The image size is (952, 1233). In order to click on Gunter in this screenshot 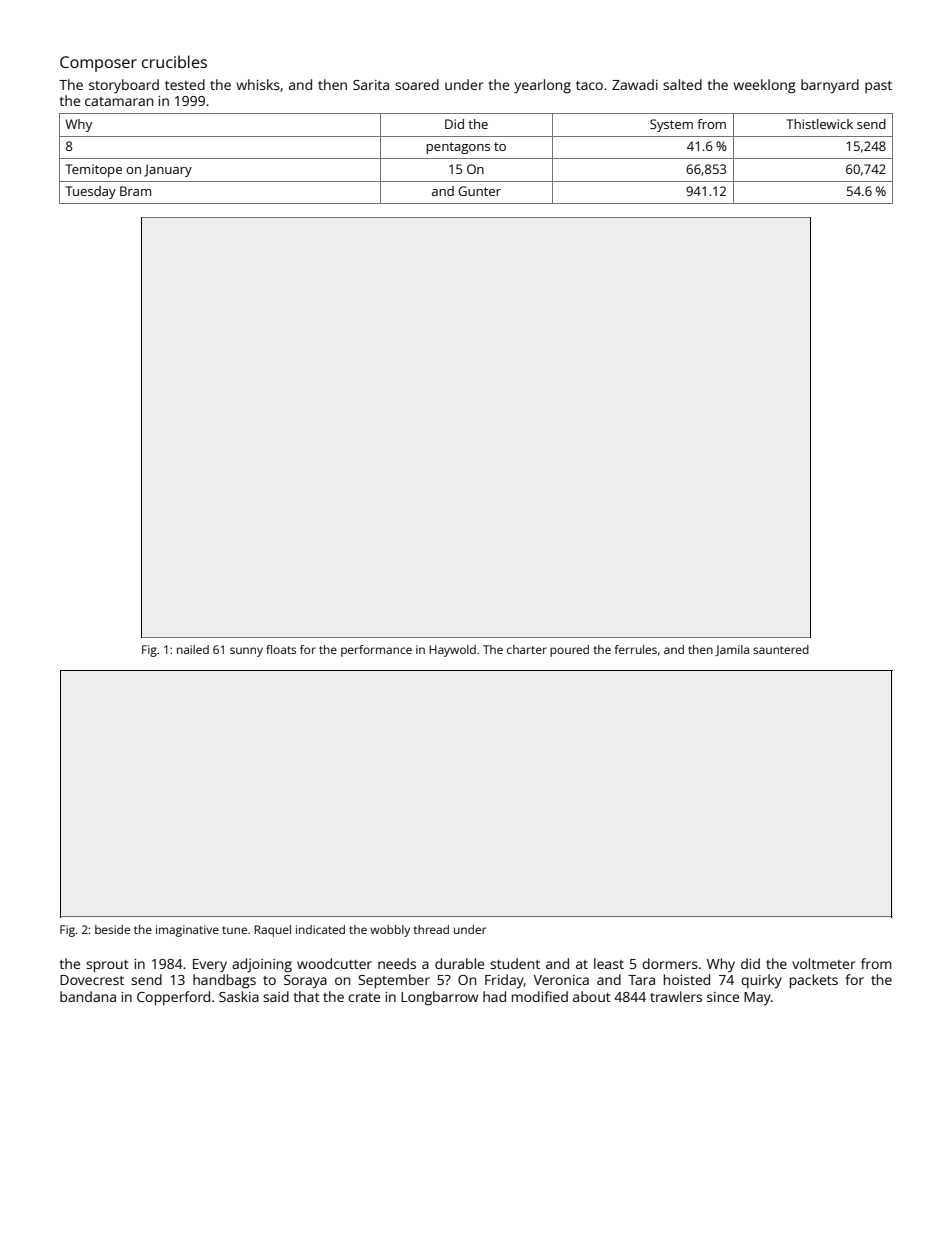, I will do `click(479, 191)`.
